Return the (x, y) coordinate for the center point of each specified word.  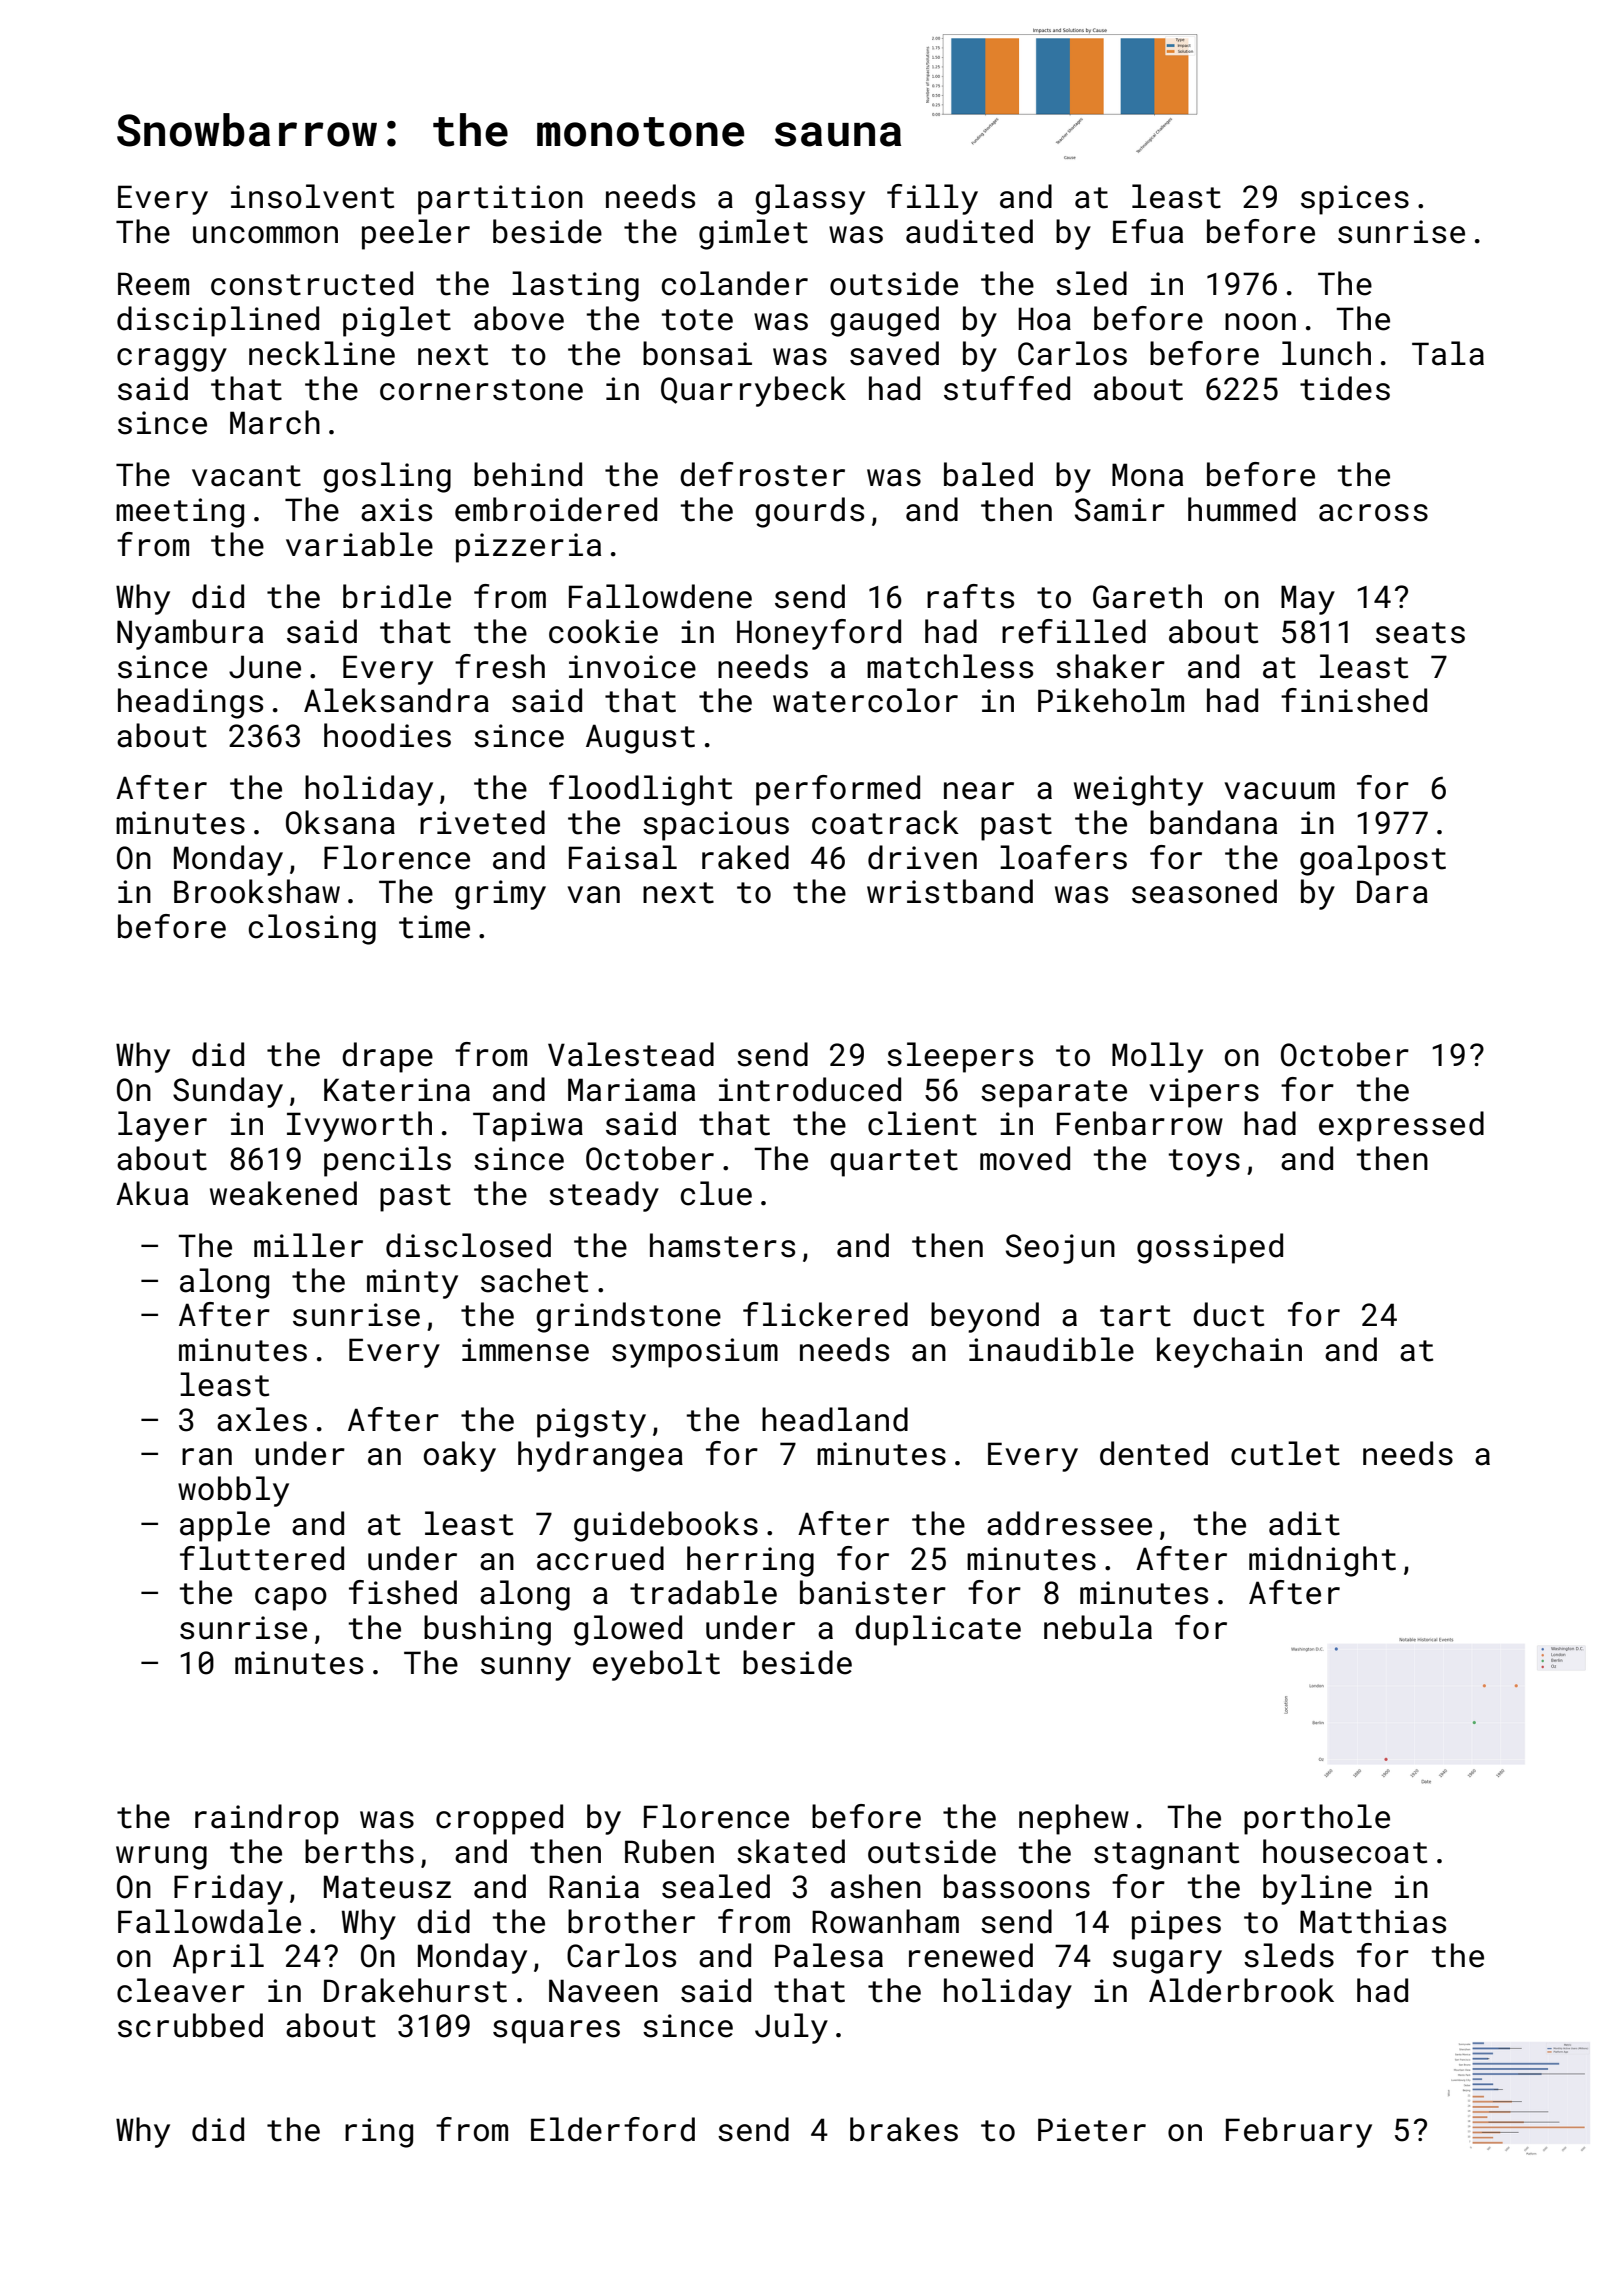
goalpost (1373, 860)
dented (1154, 1453)
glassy (810, 199)
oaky (460, 1456)
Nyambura (190, 634)
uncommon (265, 235)
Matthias (1373, 1921)
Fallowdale (209, 1921)
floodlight (640, 790)
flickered (825, 1314)
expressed (1401, 1126)
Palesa (829, 1955)
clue (716, 1193)
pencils (387, 1161)
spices (1355, 200)
